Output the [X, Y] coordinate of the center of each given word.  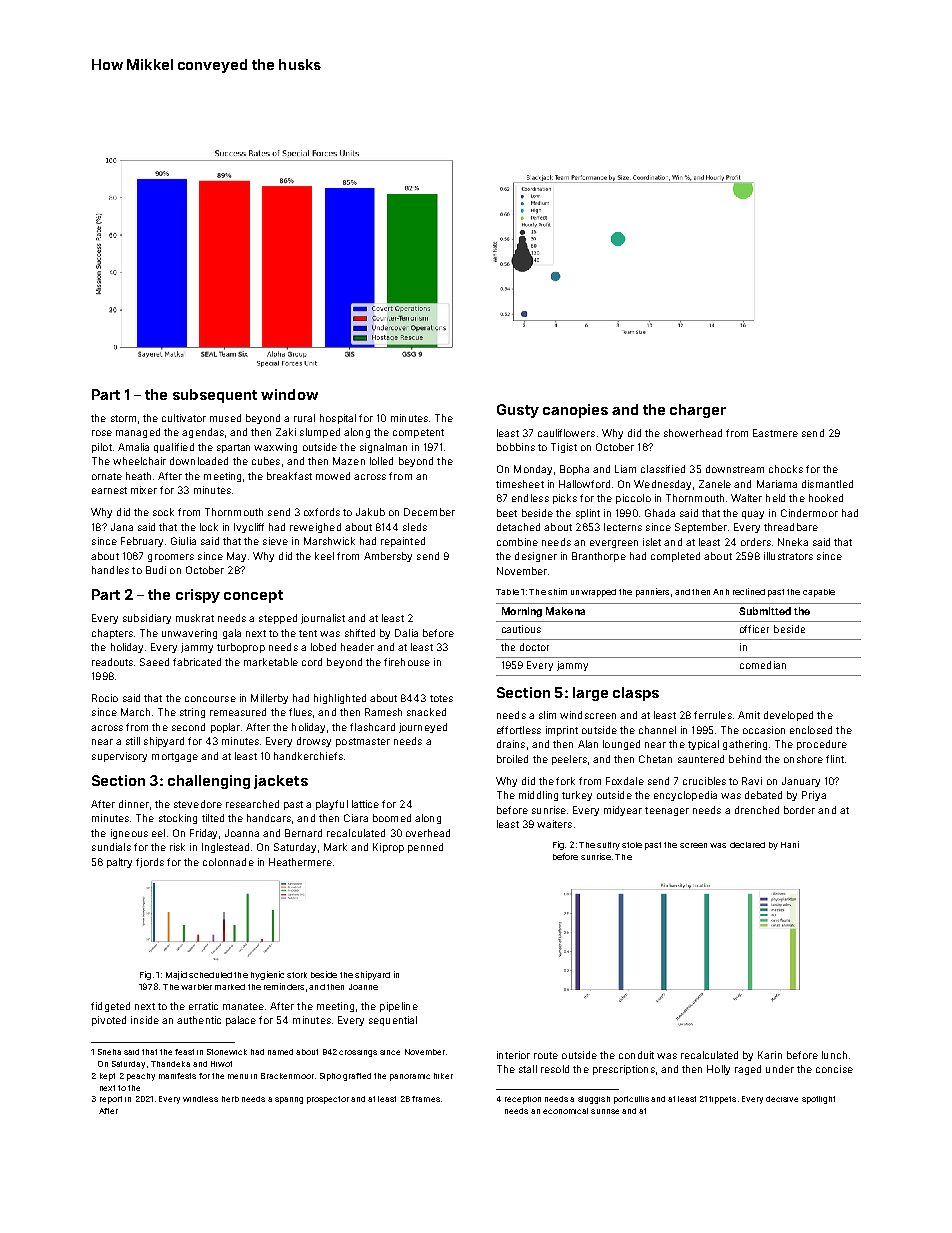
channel [657, 730]
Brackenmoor [287, 1076]
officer [754, 629]
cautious [521, 629]
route [546, 1055]
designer [536, 557]
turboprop [241, 648]
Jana [122, 527]
